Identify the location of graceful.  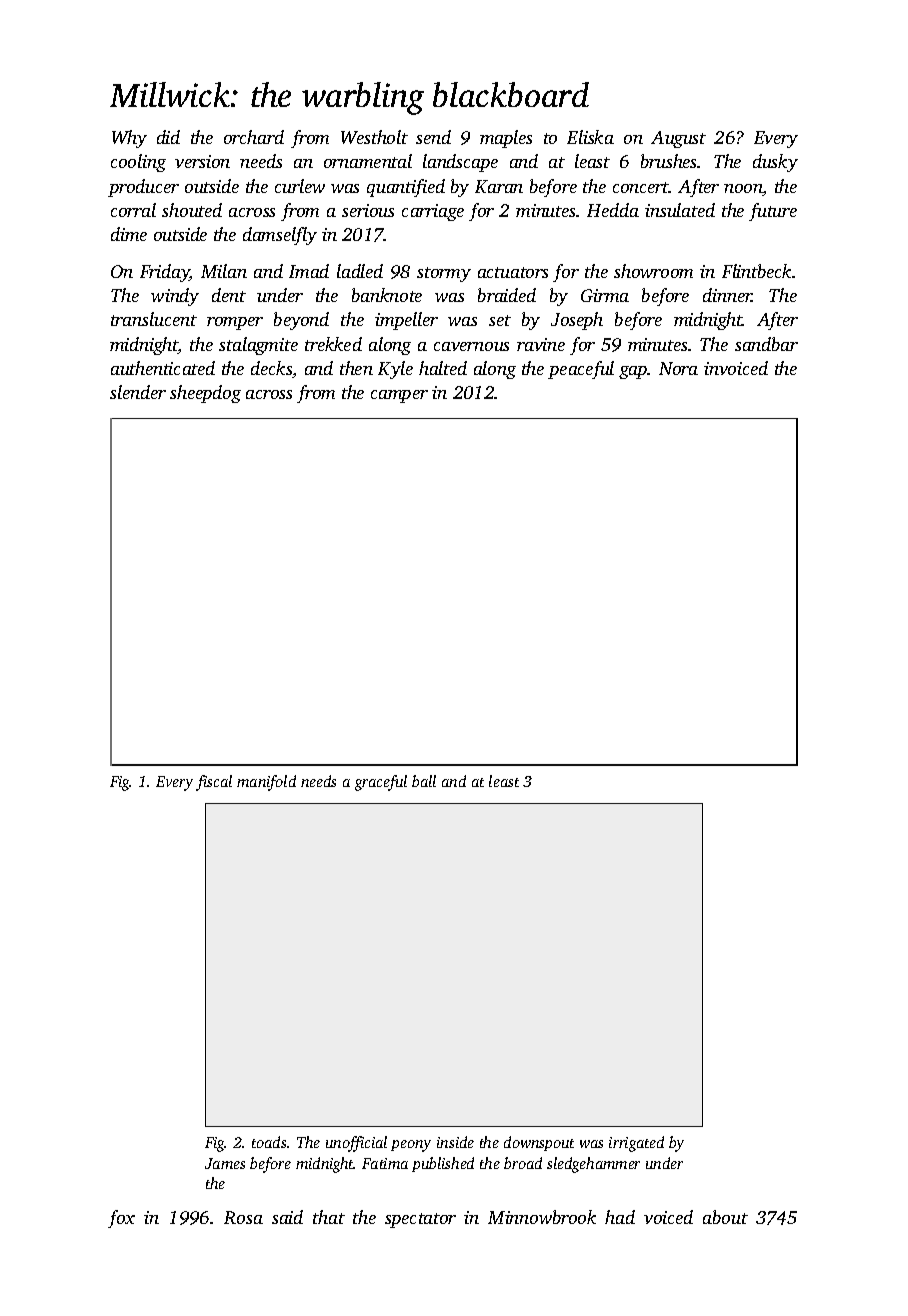
(381, 783).
